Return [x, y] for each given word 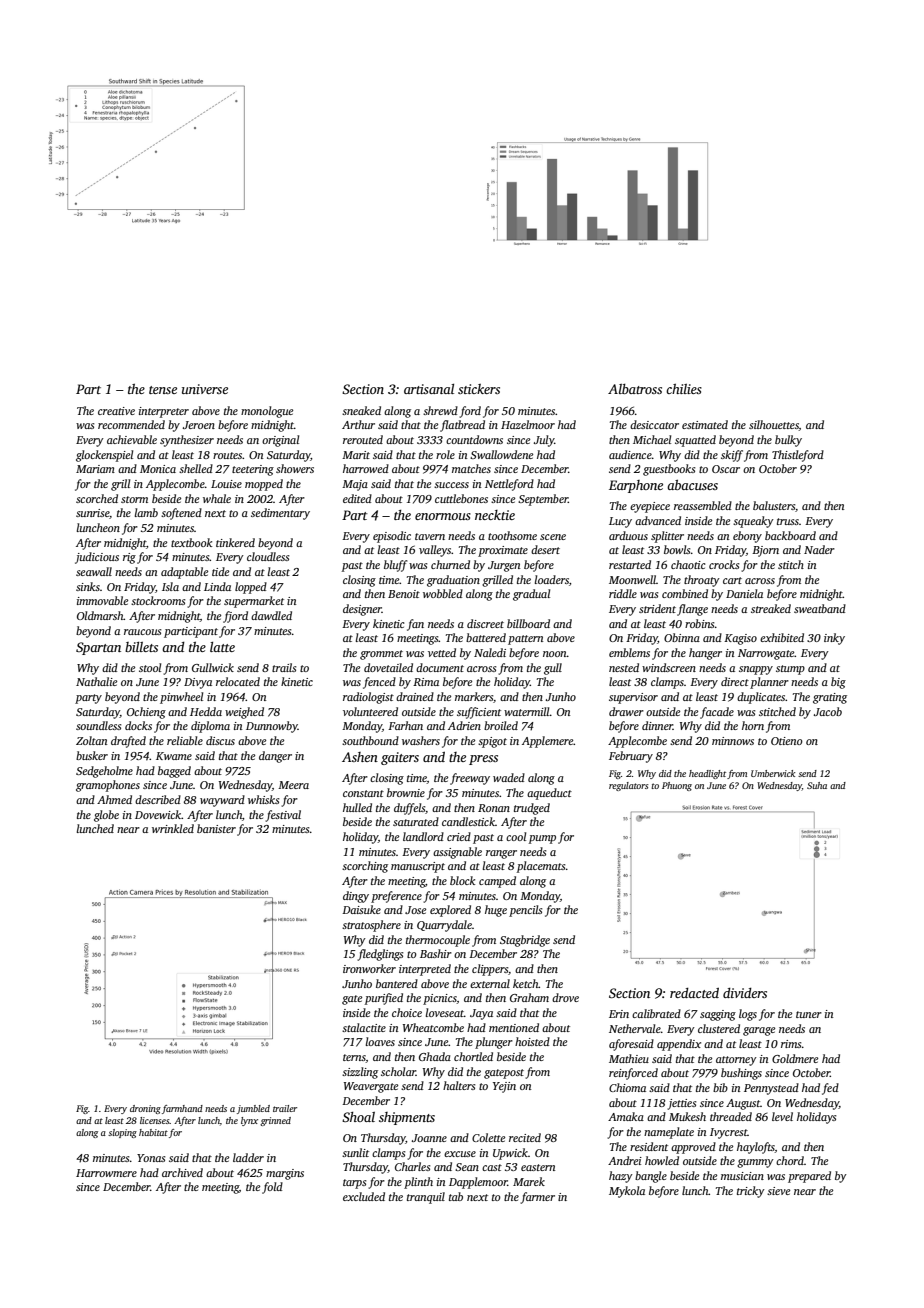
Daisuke [361, 909]
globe [106, 816]
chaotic [688, 564]
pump [542, 839]
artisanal [429, 389]
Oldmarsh [100, 615]
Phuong [677, 786]
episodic [392, 537]
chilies [684, 389]
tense [163, 390]
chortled [473, 1056]
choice [407, 1012]
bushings [741, 1074]
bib [720, 1087]
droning [145, 1109]
